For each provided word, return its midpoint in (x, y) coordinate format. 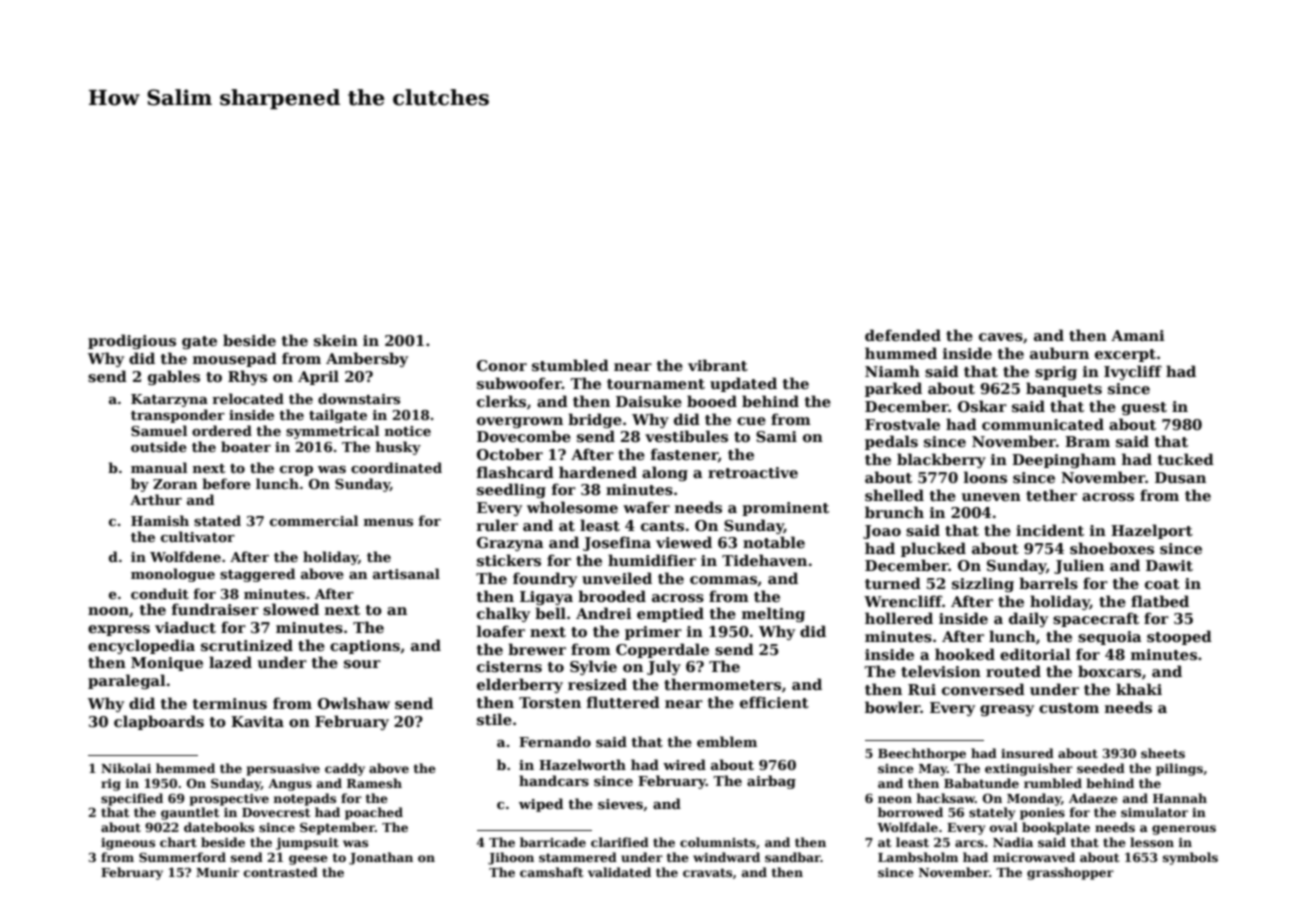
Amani (1138, 335)
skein (336, 340)
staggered (257, 575)
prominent (785, 509)
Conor (502, 365)
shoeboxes (1112, 548)
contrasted (281, 872)
